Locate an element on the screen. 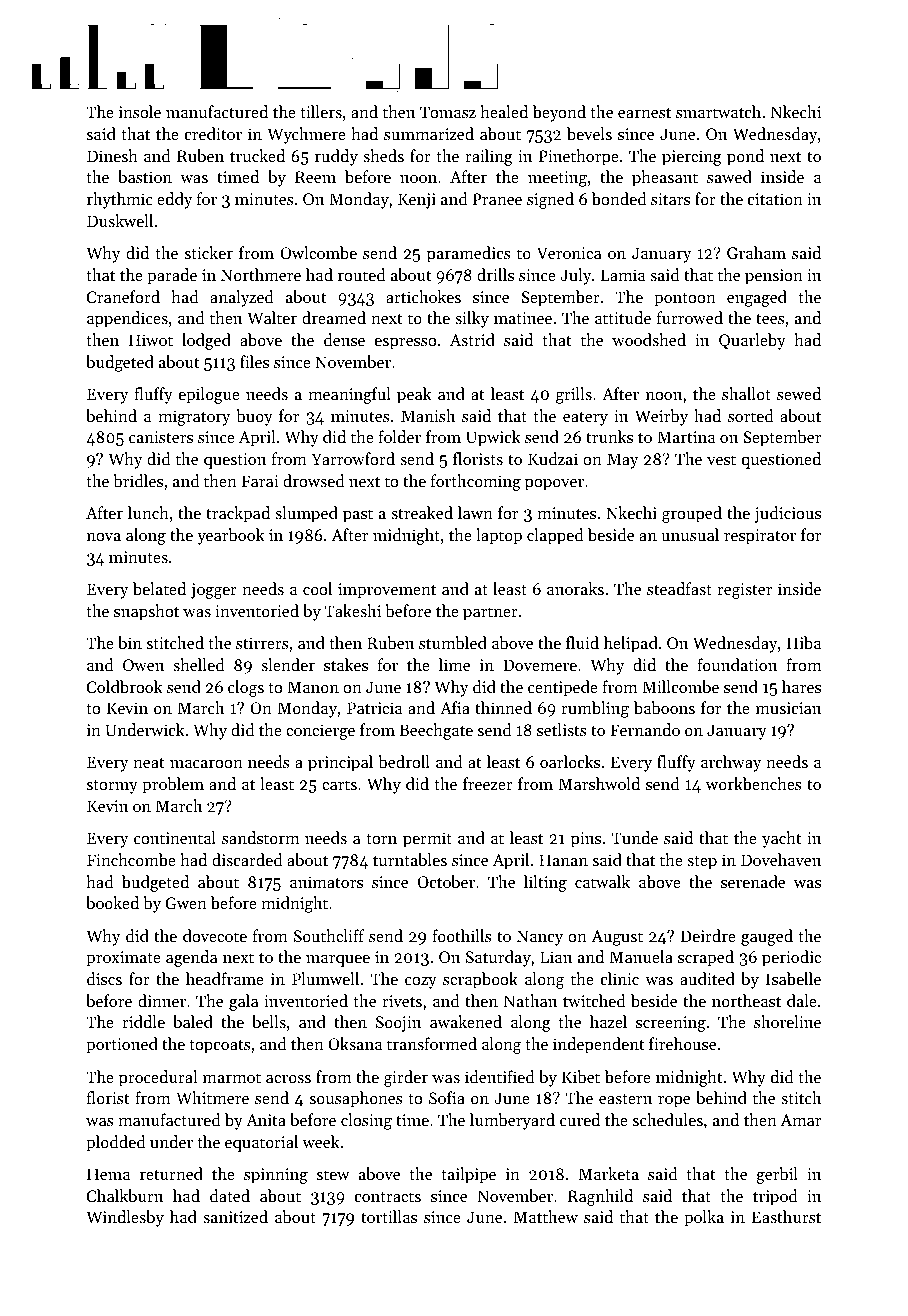 This screenshot has width=908, height=1316. animators is located at coordinates (326, 882).
